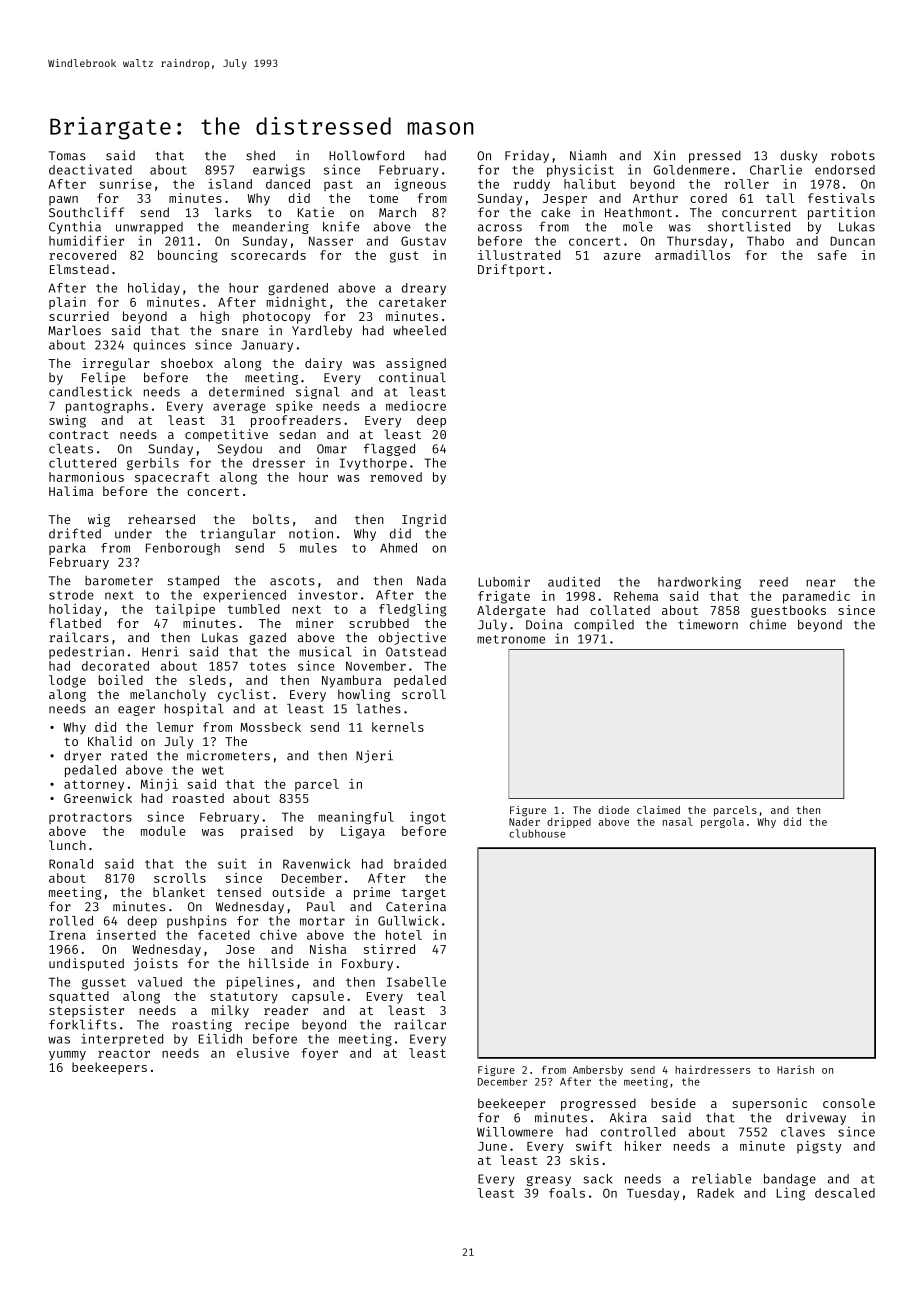 The width and height of the image is (924, 1308). What do you see at coordinates (816, 597) in the image?
I see `paramedic` at bounding box center [816, 597].
